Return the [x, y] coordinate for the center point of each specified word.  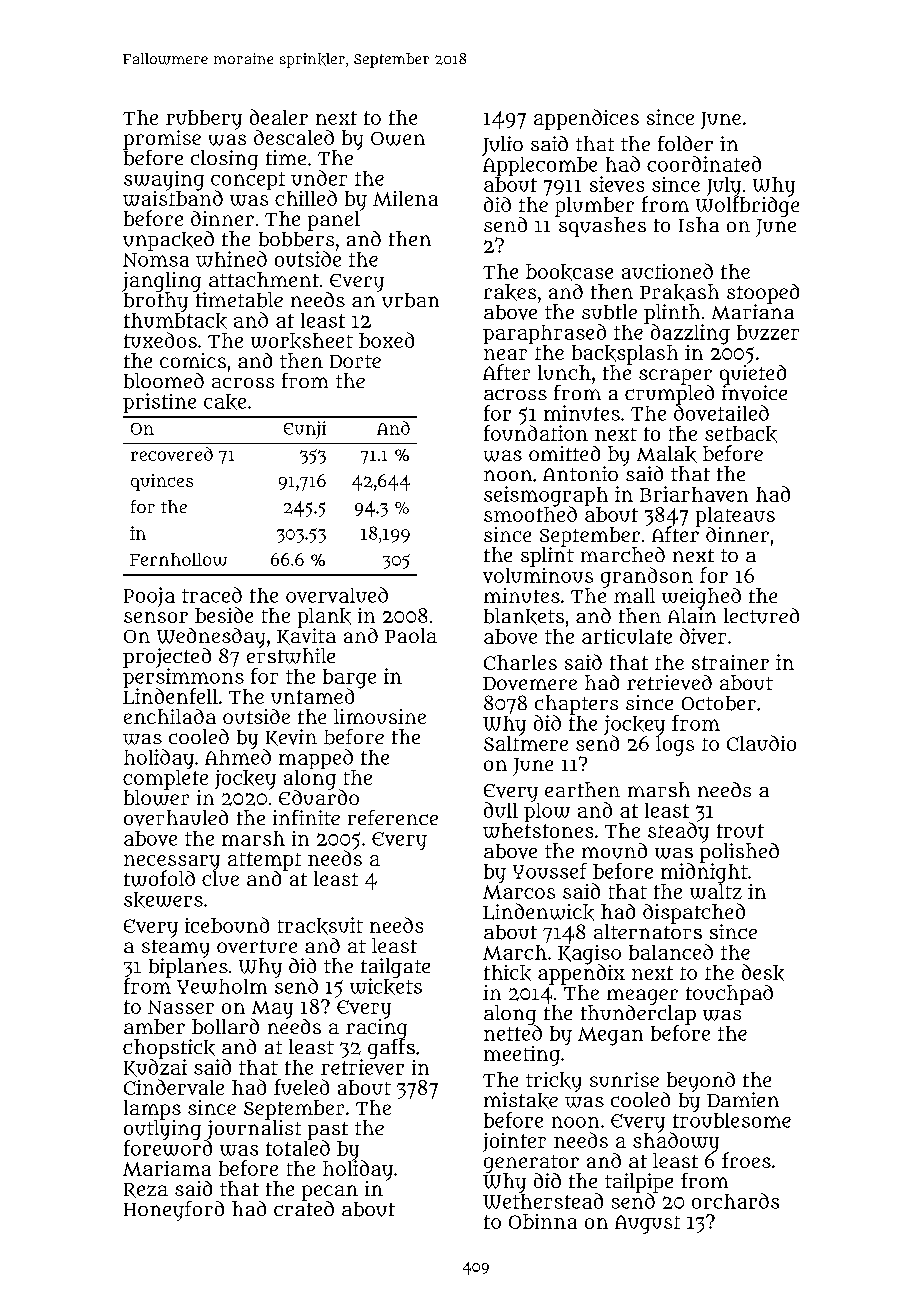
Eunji [305, 430]
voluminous [538, 575]
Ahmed [238, 757]
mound [614, 851]
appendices [586, 119]
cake [225, 402]
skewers [163, 900]
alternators [648, 931]
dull [501, 810]
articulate [627, 636]
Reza [146, 1190]
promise [162, 140]
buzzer [768, 332]
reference [393, 817]
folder [685, 143]
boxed [386, 340]
